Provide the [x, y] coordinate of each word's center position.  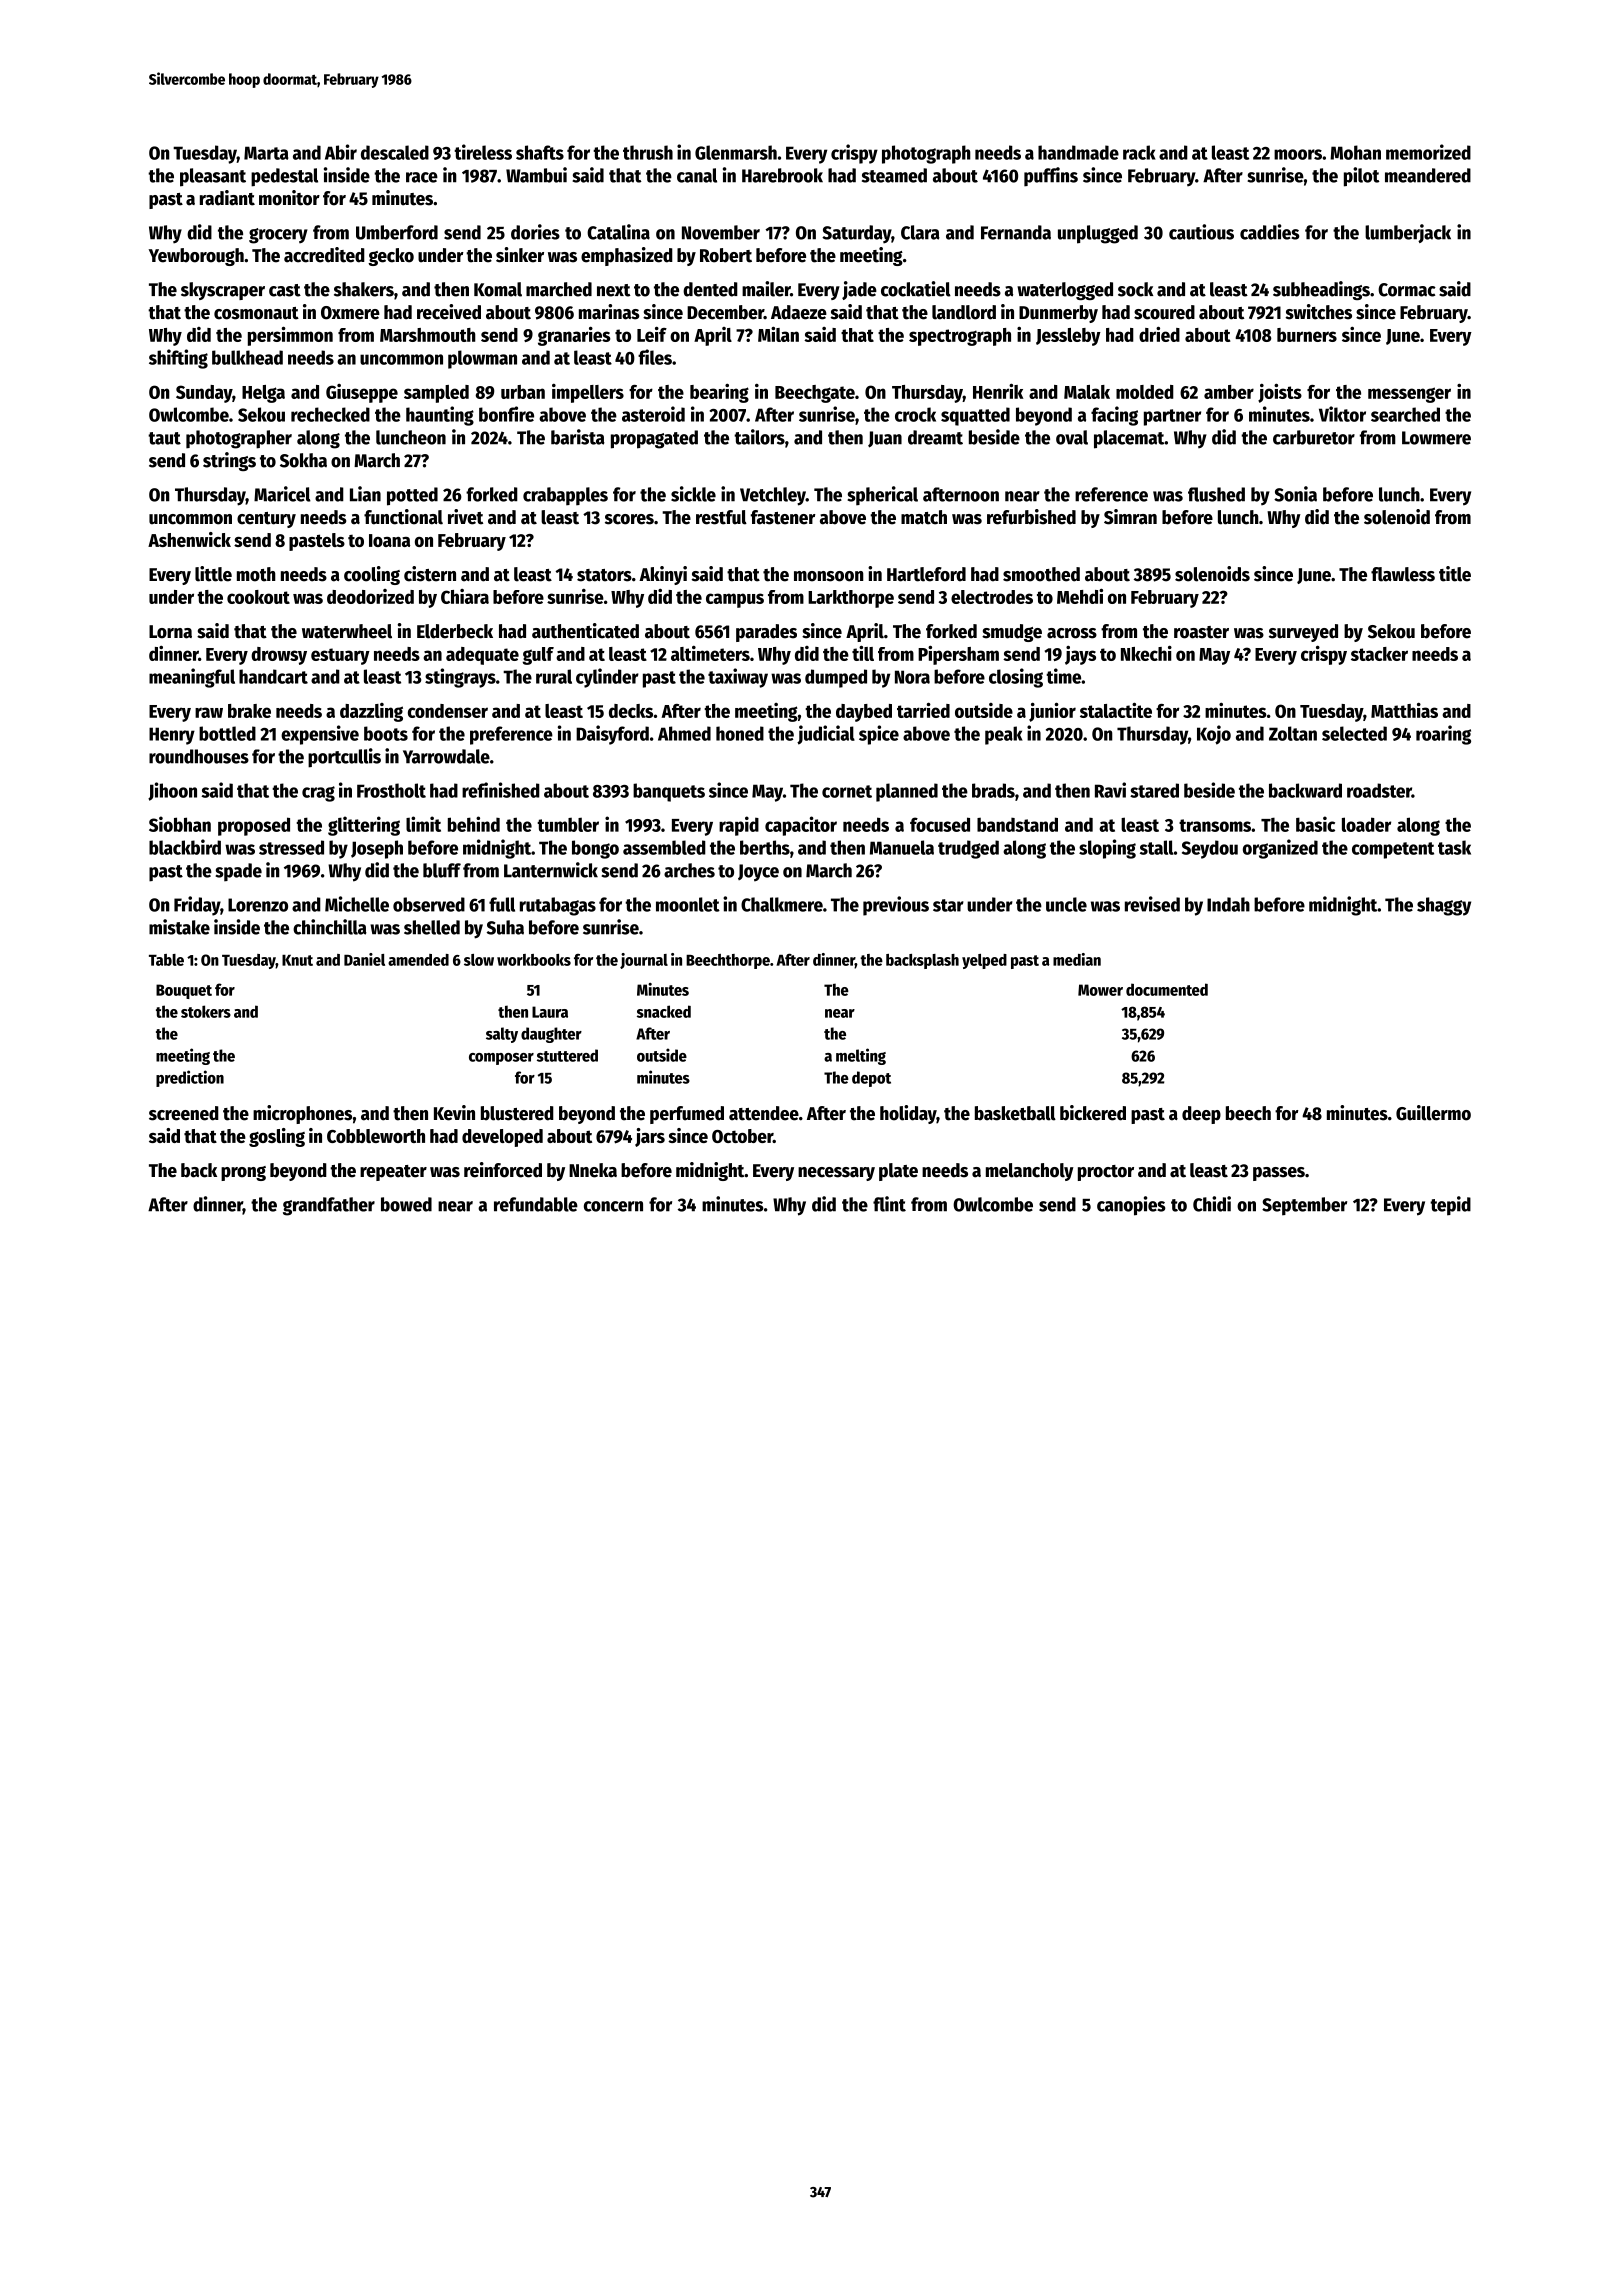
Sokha [303, 460]
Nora [912, 677]
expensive [320, 735]
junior [1052, 712]
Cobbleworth [376, 1136]
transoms [1215, 825]
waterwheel [347, 631]
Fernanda [1016, 232]
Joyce [758, 873]
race [422, 177]
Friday [197, 906]
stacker [1379, 654]
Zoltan [1293, 733]
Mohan [1355, 152]
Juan [885, 439]
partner [1172, 417]
